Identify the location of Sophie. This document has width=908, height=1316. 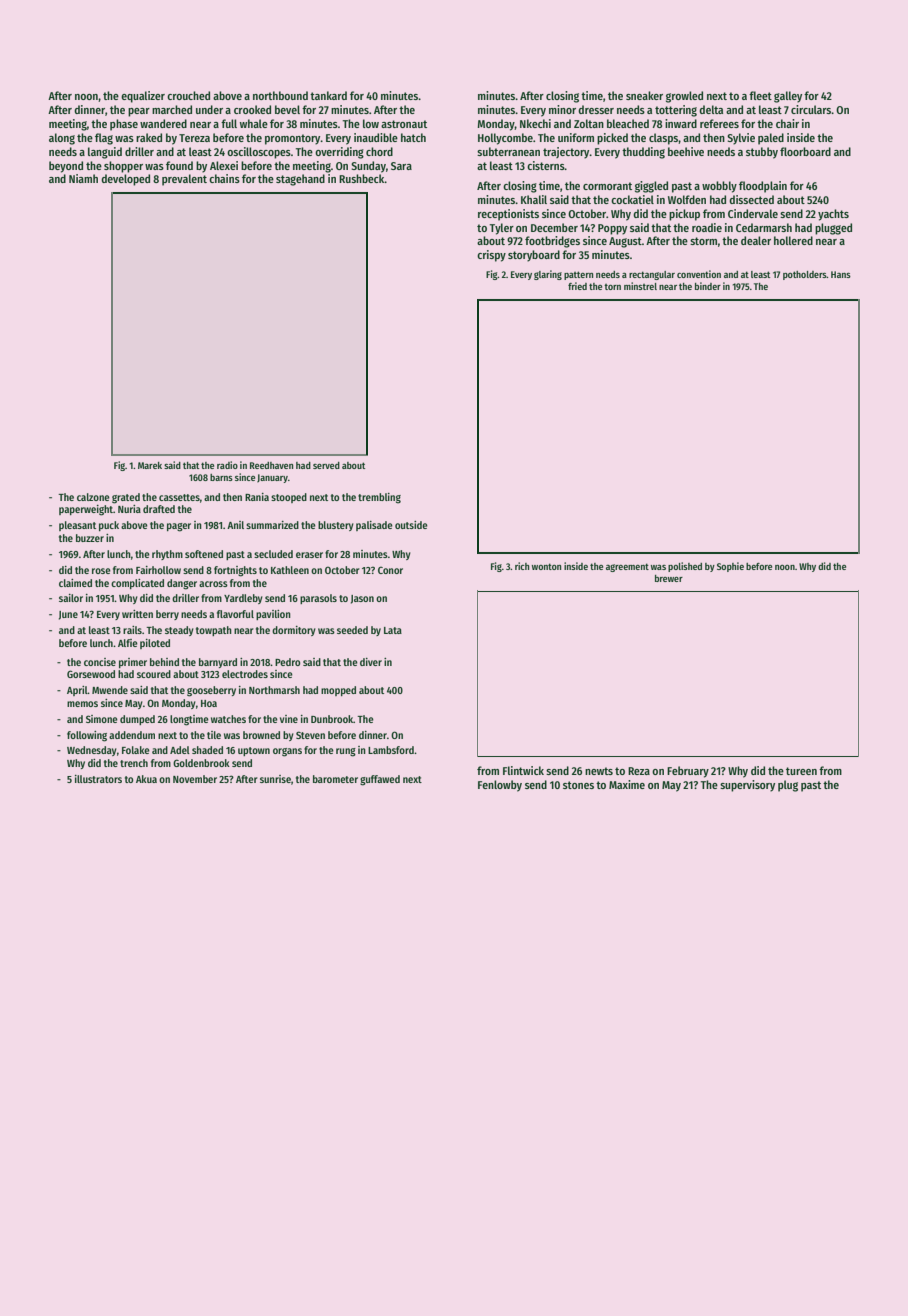
(730, 567).
